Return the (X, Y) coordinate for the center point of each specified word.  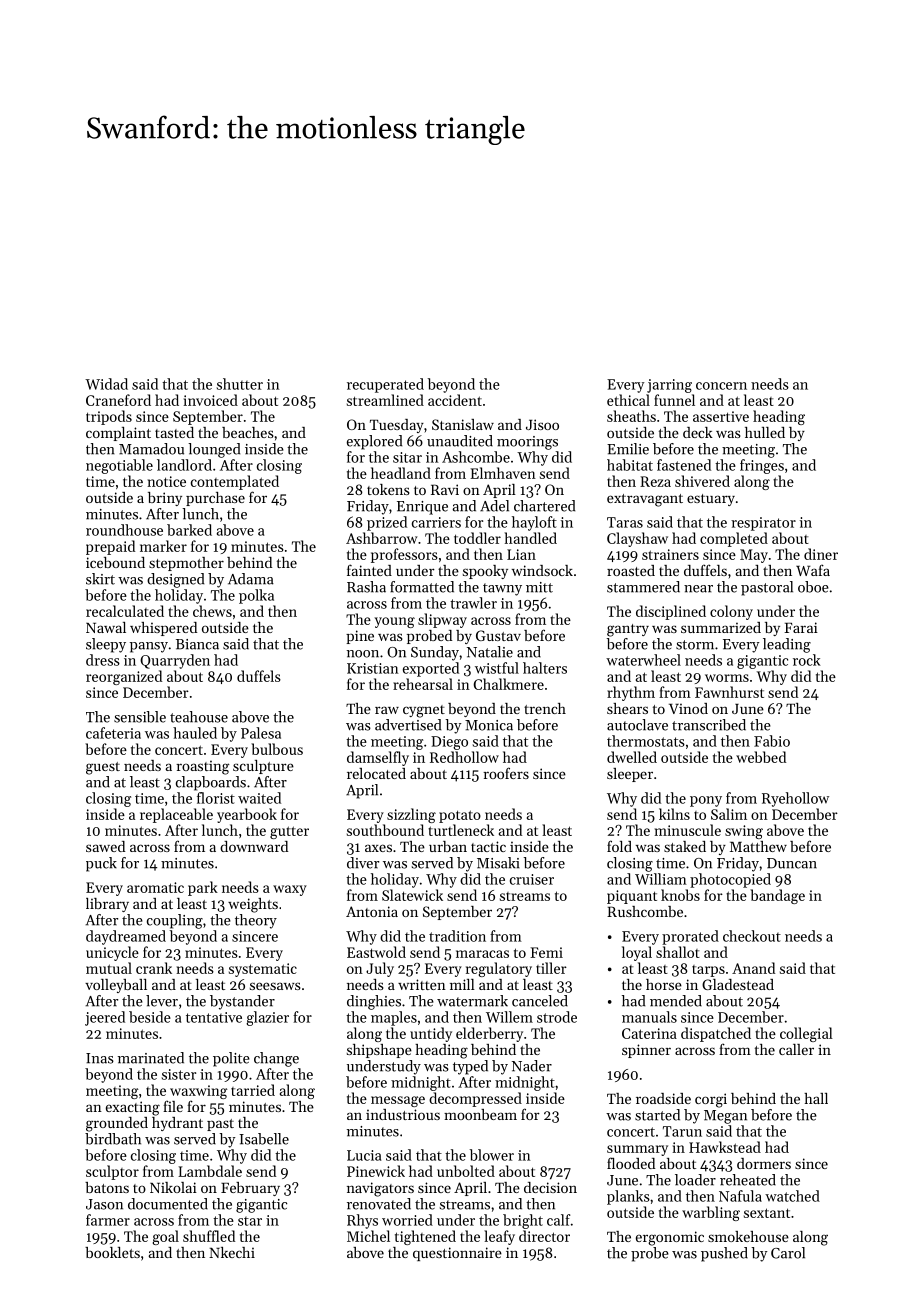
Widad (106, 384)
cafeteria (113, 733)
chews (212, 611)
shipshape (379, 1051)
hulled (765, 432)
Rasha (366, 587)
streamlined (385, 400)
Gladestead (738, 984)
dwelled (632, 757)
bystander (242, 1002)
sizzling (411, 815)
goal (166, 1237)
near (698, 589)
